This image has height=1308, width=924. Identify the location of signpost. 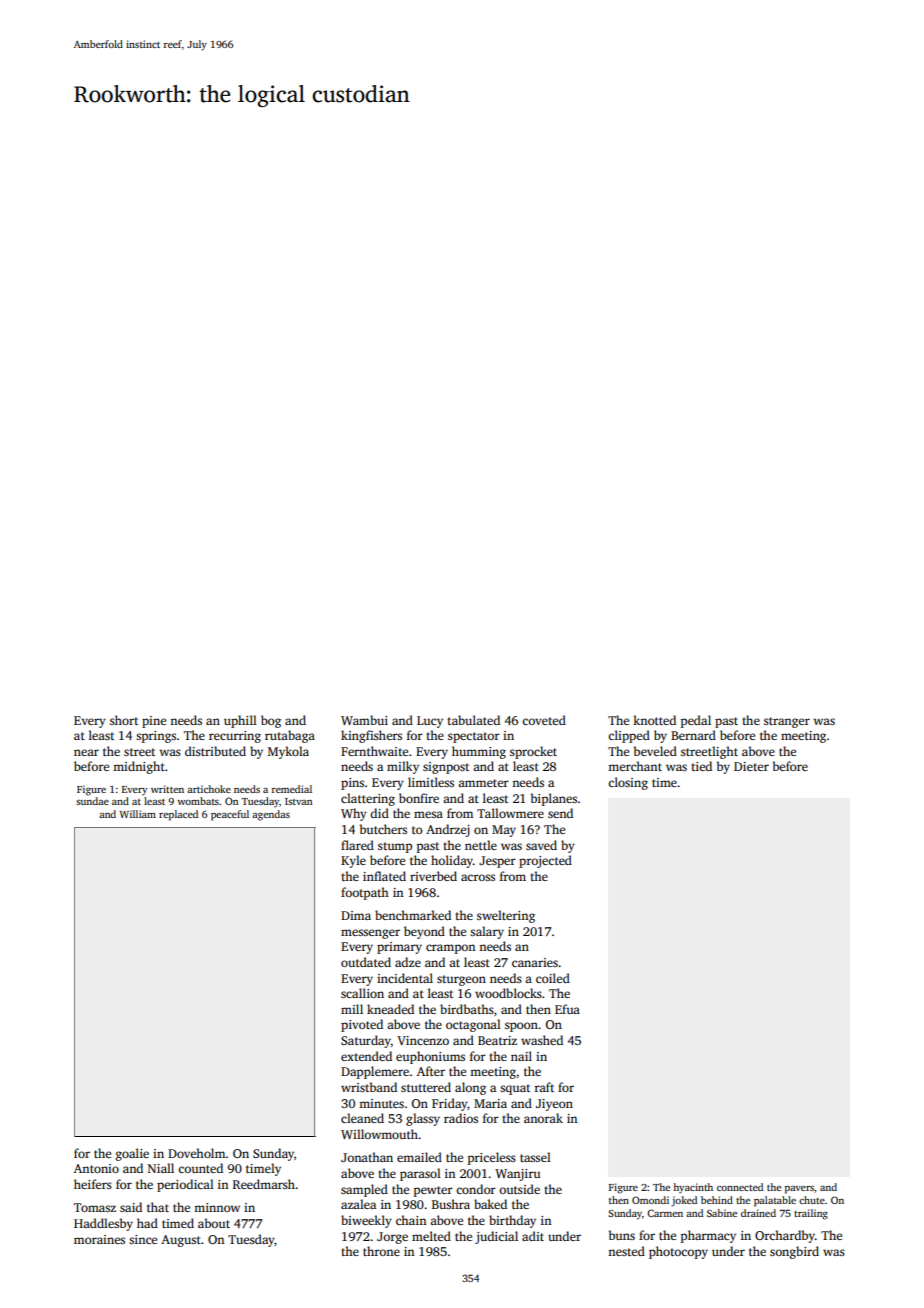
(446, 768).
